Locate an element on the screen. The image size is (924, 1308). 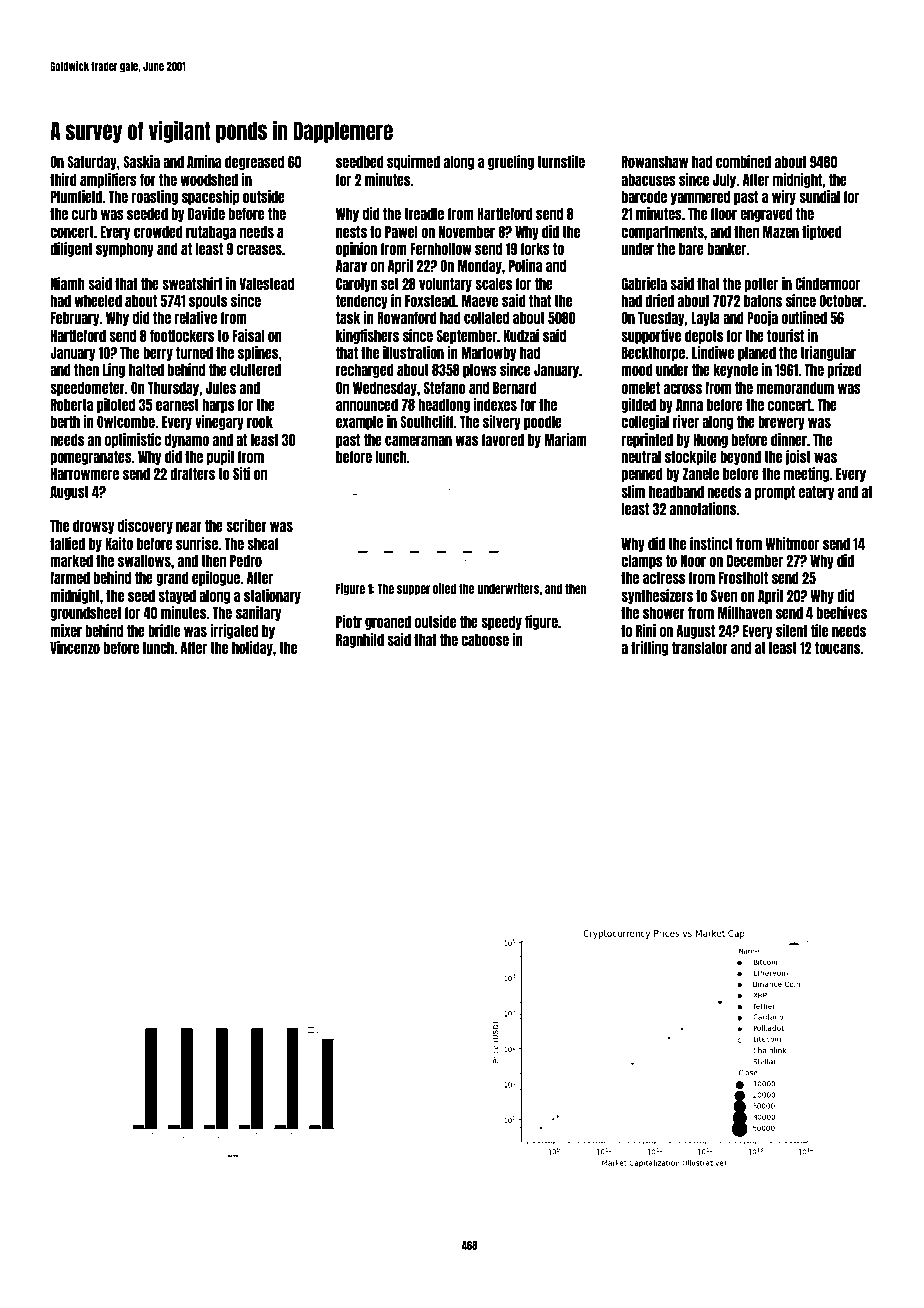
outlined is located at coordinates (804, 317).
